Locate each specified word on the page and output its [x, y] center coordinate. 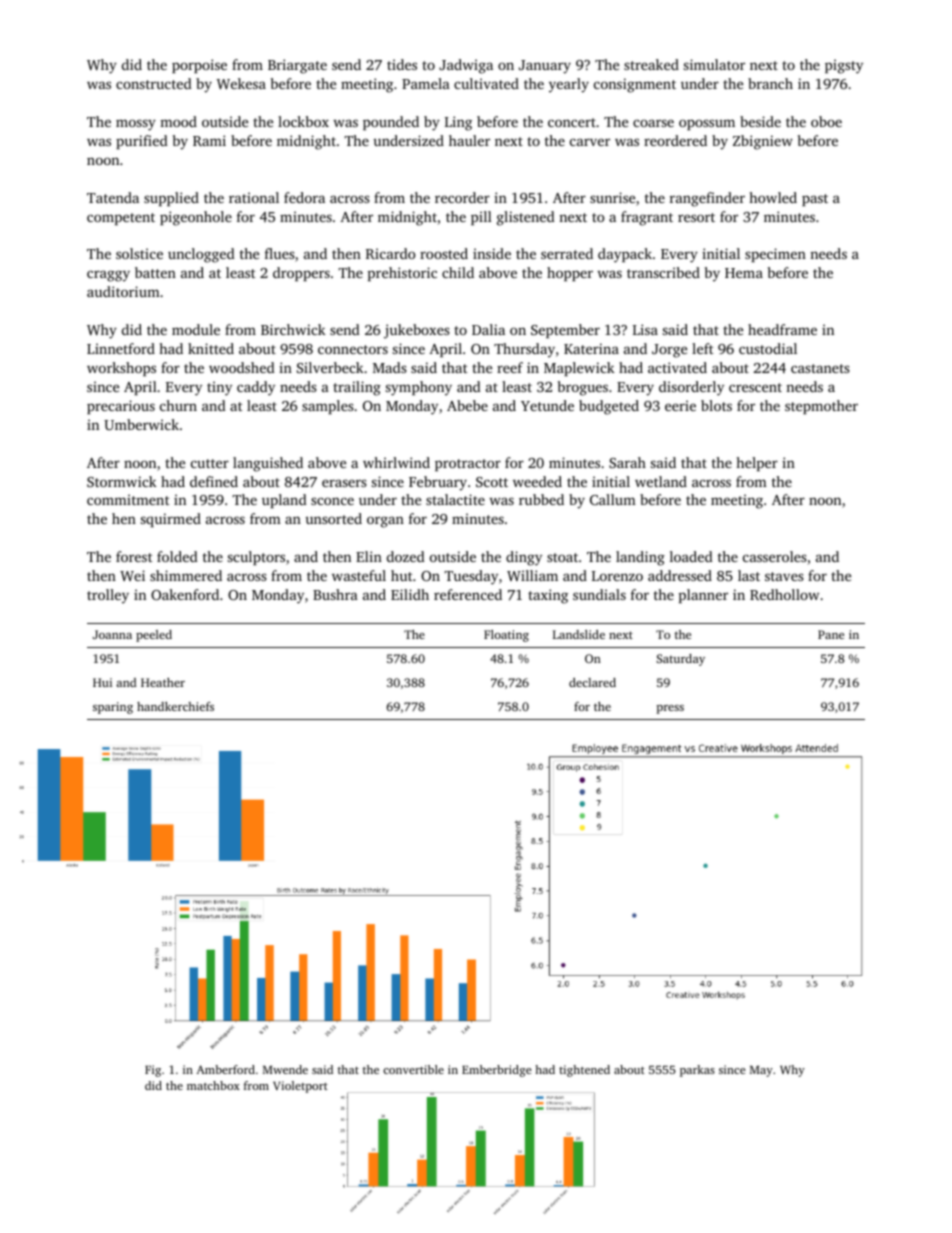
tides [402, 64]
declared [592, 682]
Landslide [579, 634]
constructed [154, 83]
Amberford [225, 1069]
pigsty [844, 66]
